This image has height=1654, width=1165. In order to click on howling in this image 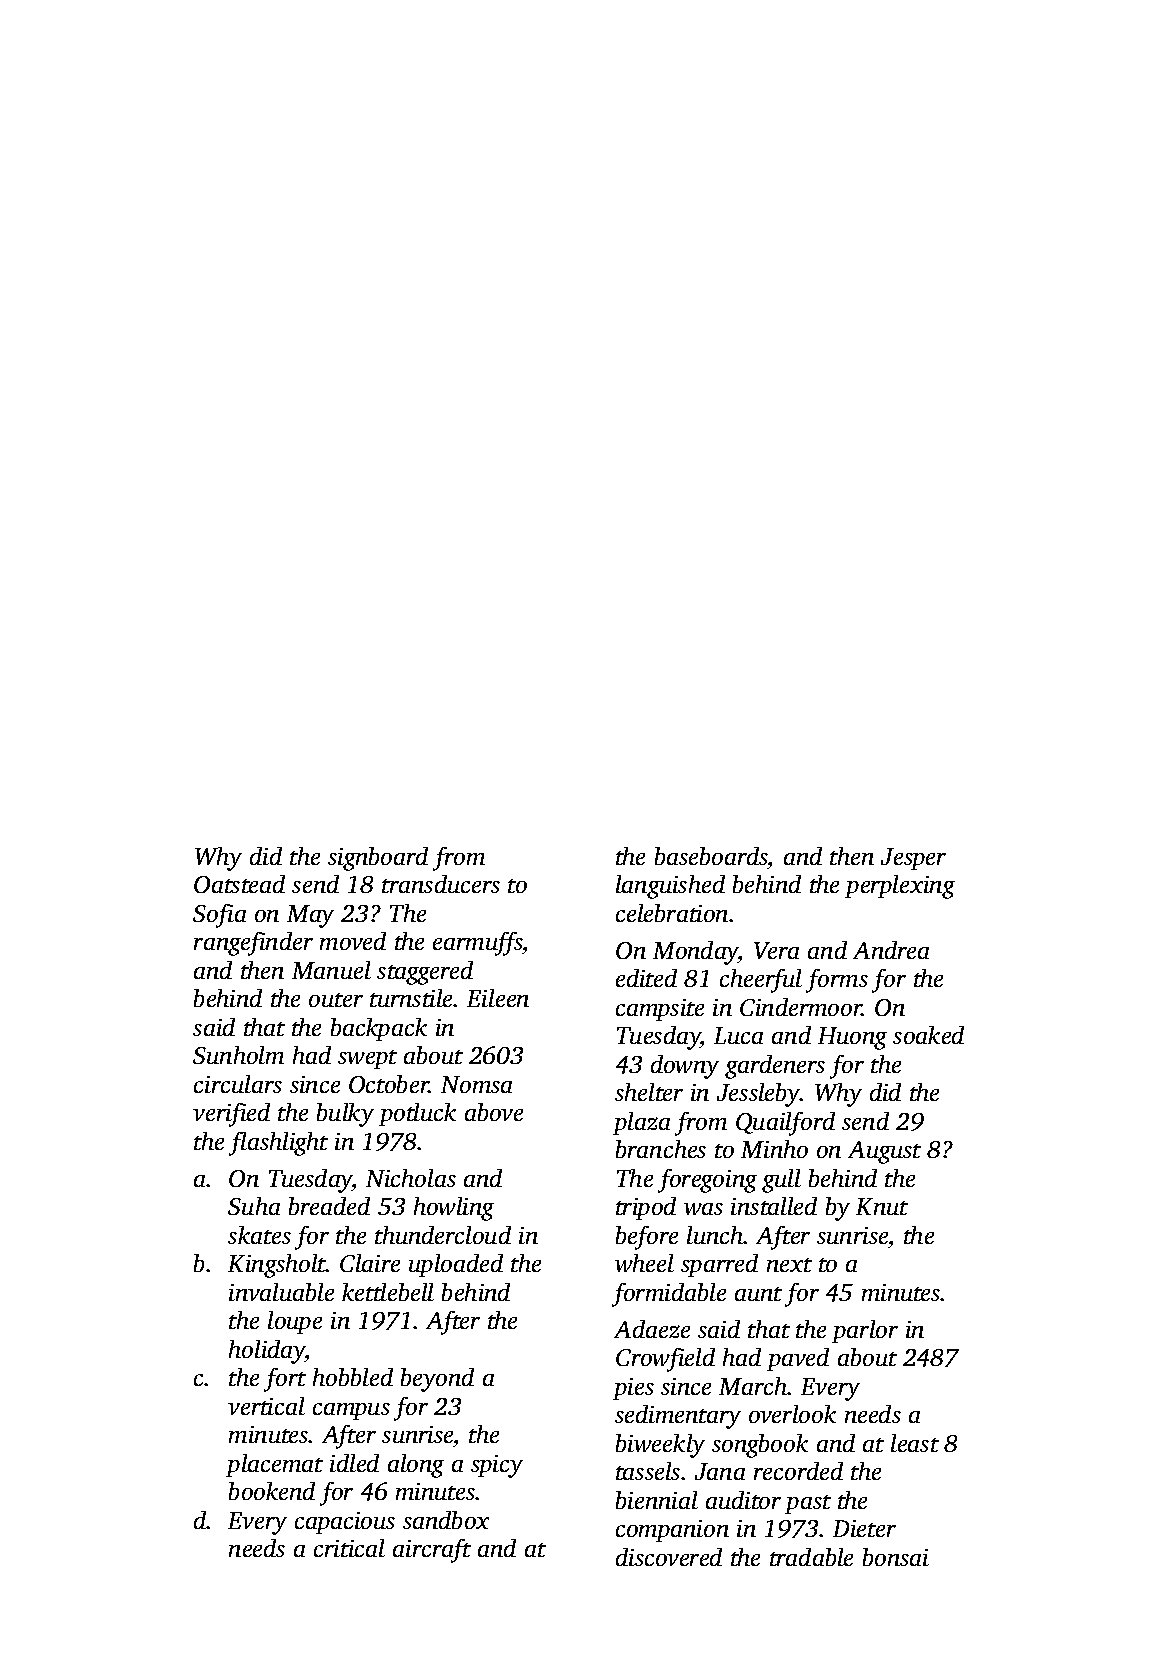, I will do `click(454, 1209)`.
